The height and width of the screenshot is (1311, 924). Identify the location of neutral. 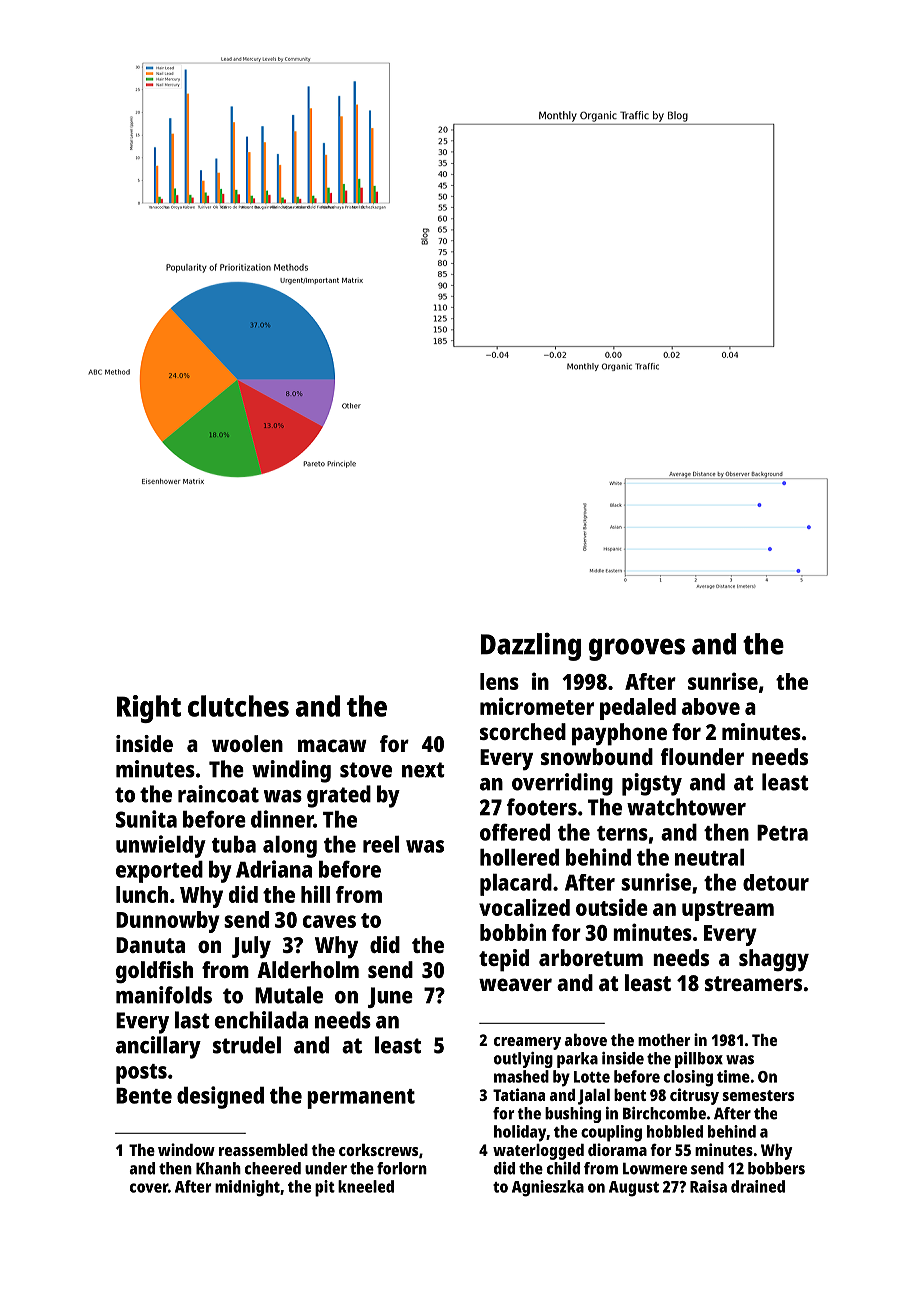
(709, 857).
